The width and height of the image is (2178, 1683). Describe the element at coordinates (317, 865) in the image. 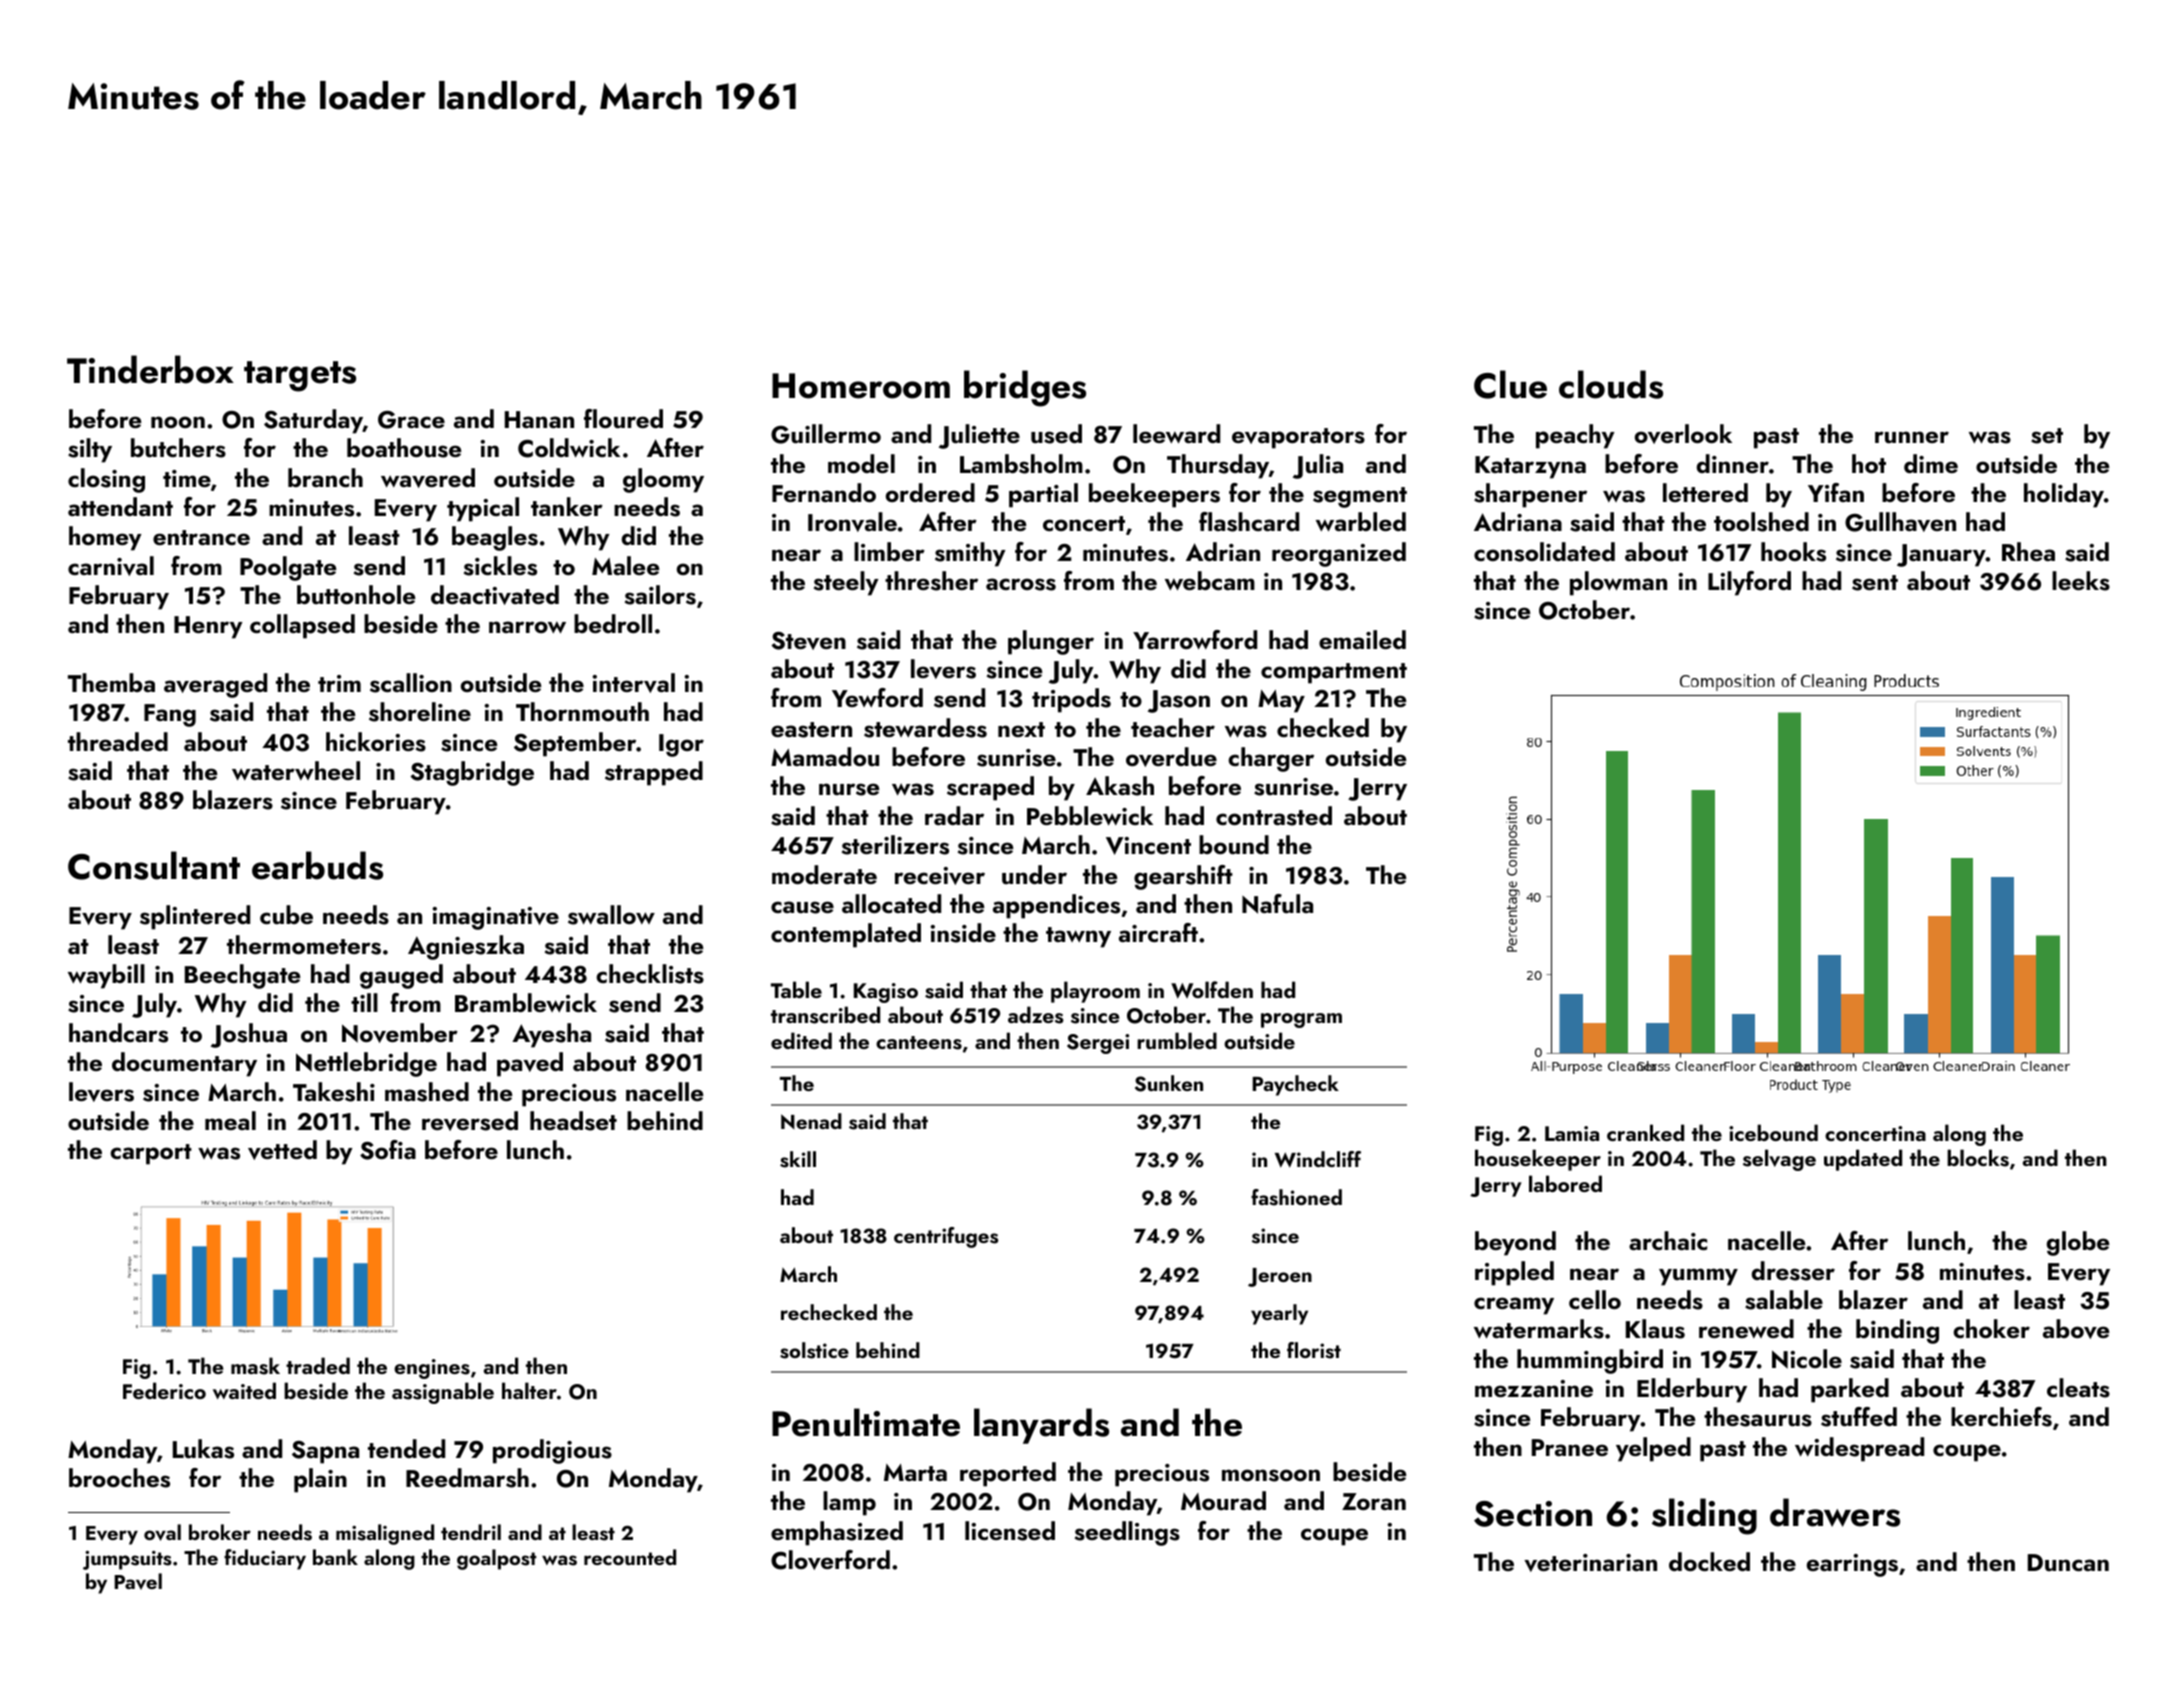

I see `earbuds` at that location.
